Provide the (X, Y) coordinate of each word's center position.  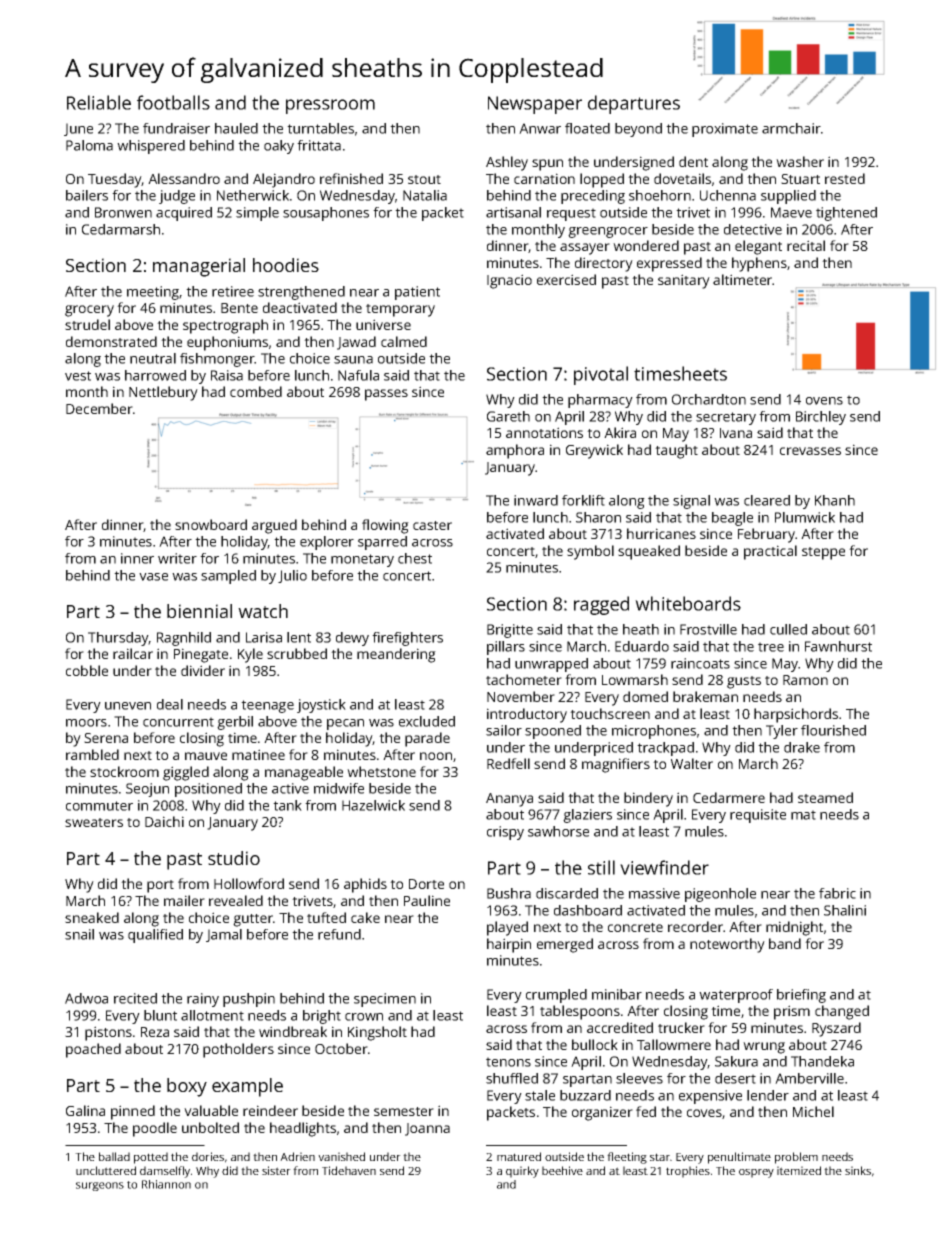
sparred (382, 543)
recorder (695, 926)
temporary (400, 310)
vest (78, 376)
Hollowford (249, 883)
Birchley (821, 418)
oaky (279, 147)
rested (845, 178)
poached (93, 1050)
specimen (385, 1000)
